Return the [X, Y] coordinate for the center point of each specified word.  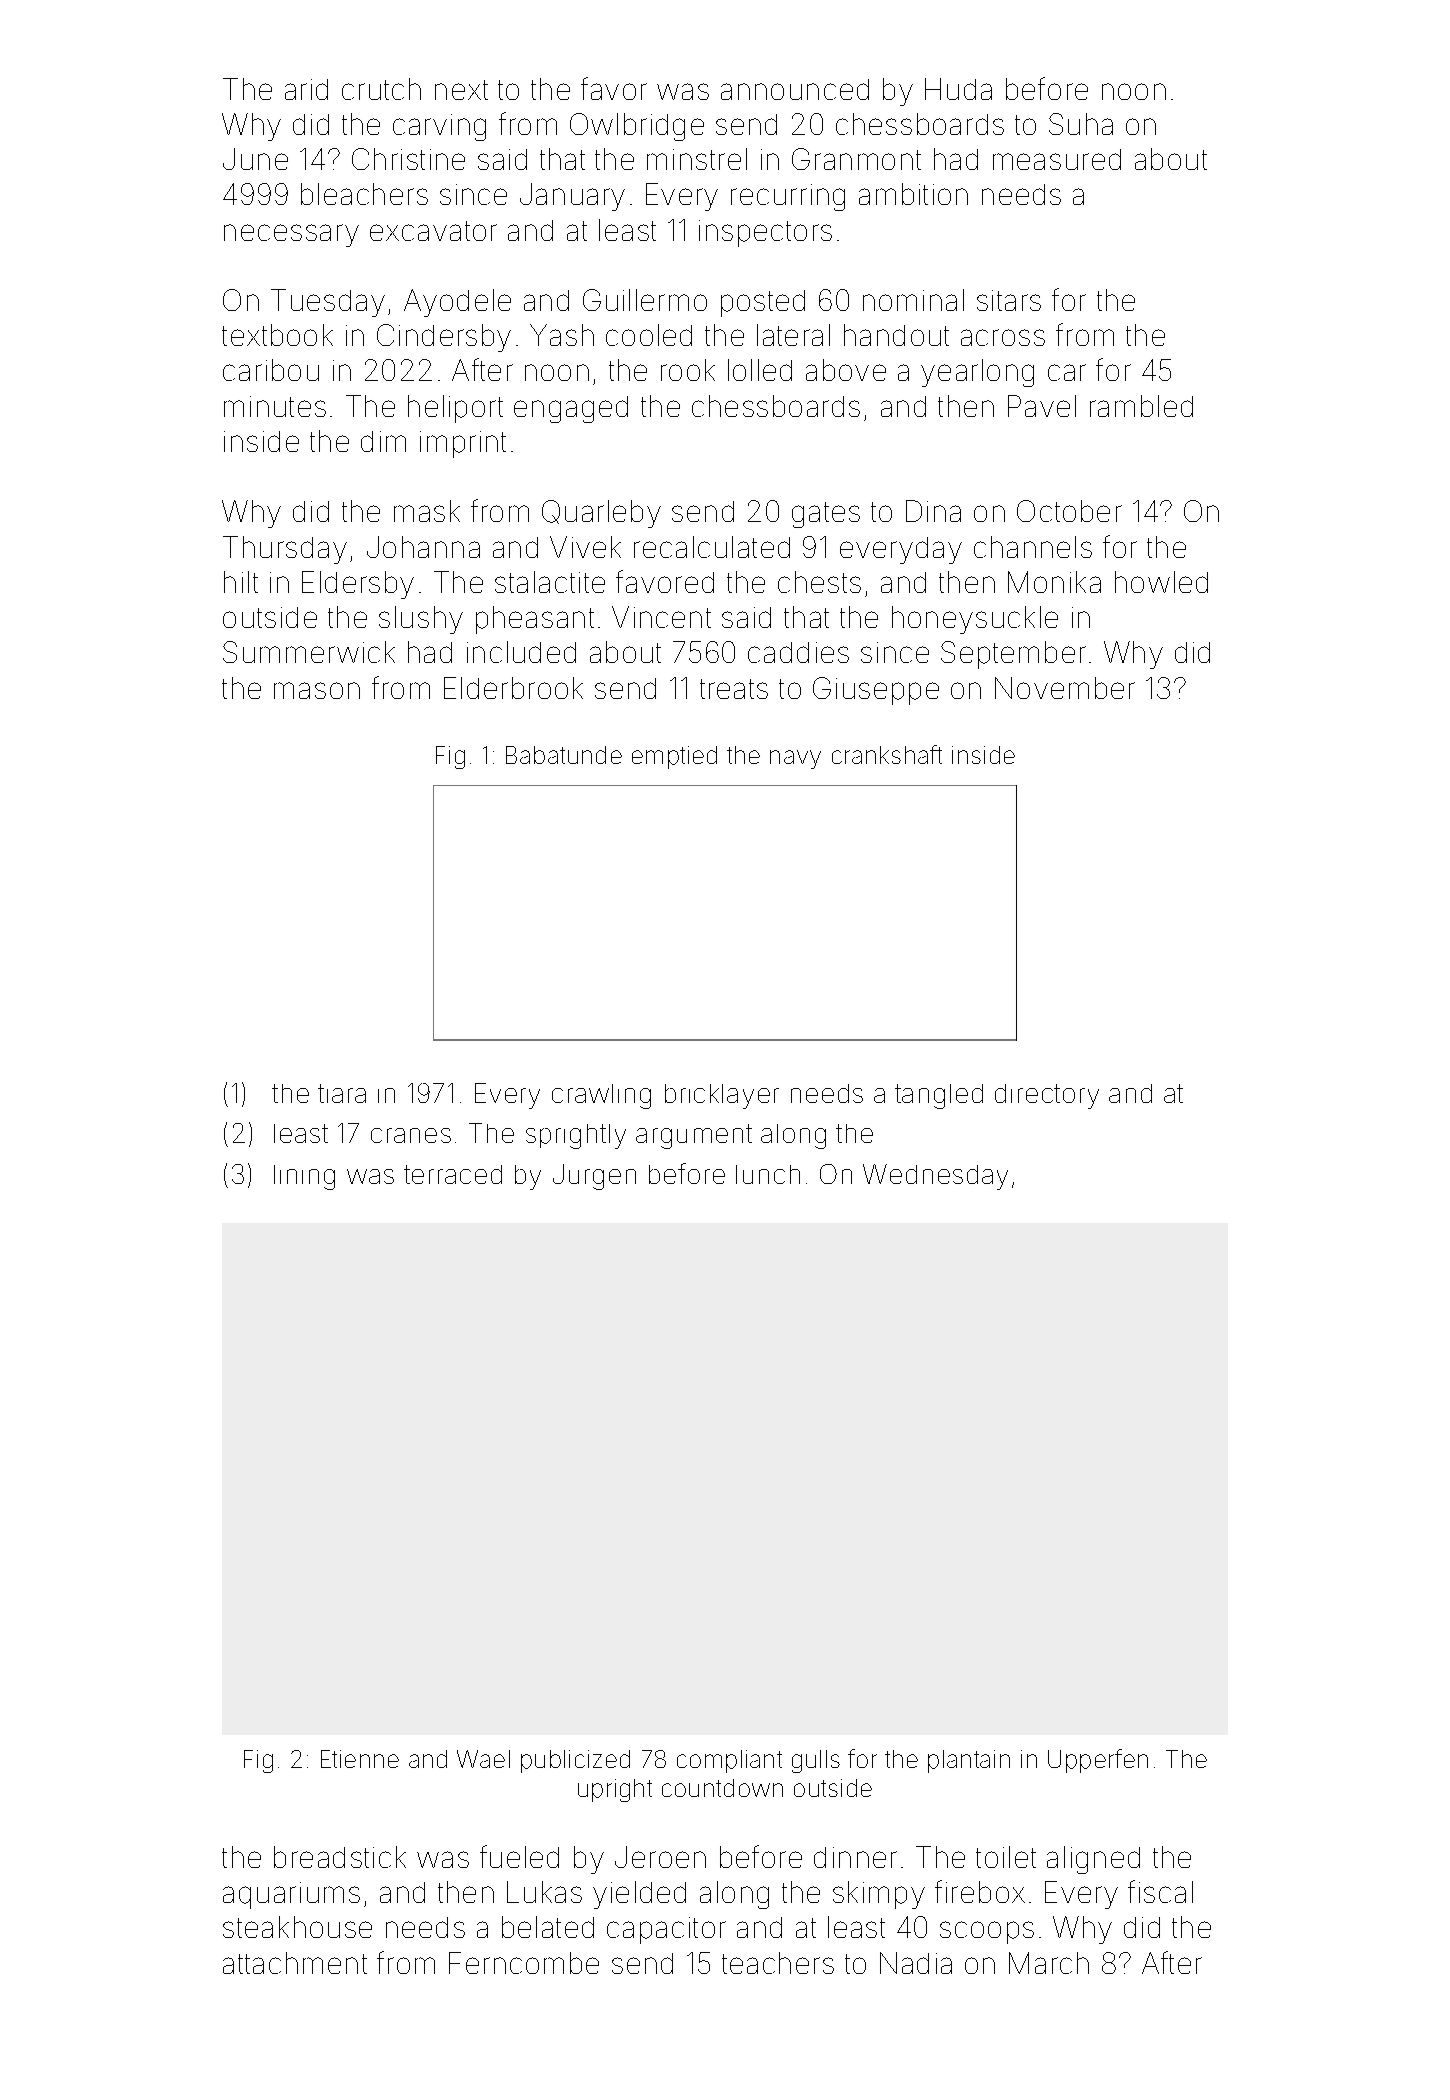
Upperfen [1098, 1761]
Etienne [360, 1759]
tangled [939, 1096]
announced [795, 89]
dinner [855, 1857]
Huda [958, 89]
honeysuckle [975, 620]
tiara [342, 1093]
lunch [768, 1174]
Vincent [661, 617]
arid [306, 89]
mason [317, 690]
